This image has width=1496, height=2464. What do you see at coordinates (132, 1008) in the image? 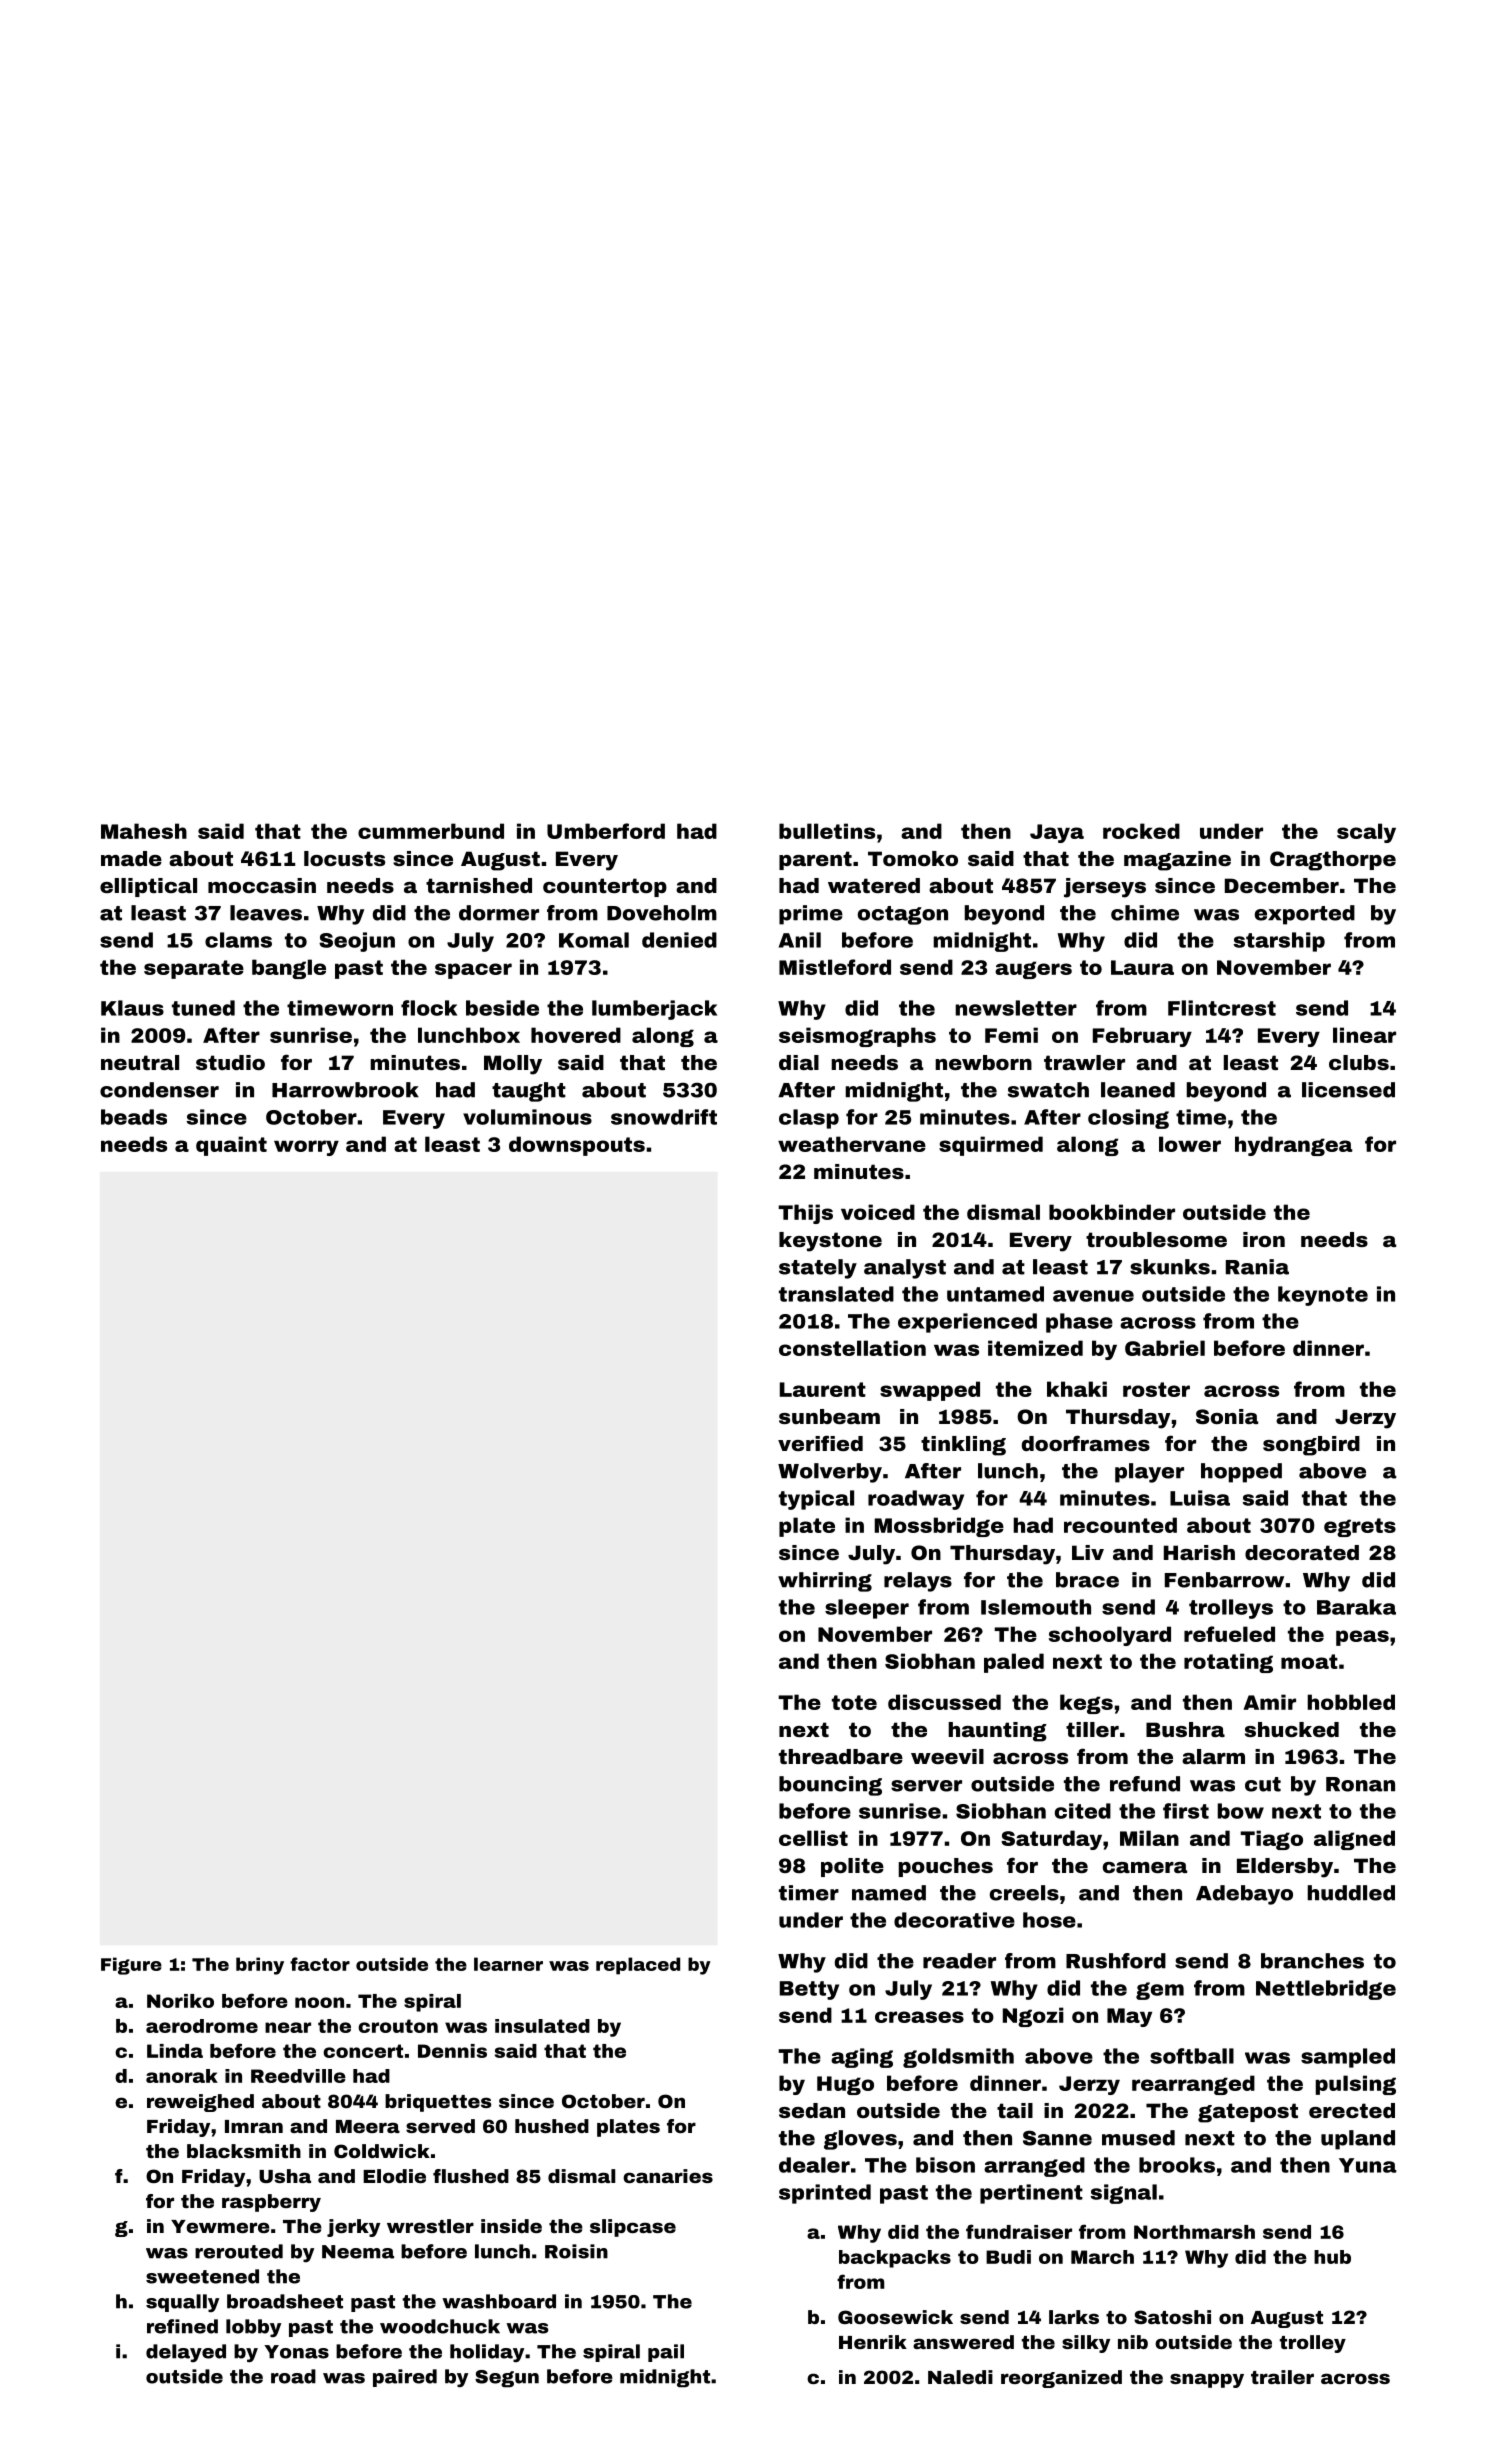
I see `Klaus` at bounding box center [132, 1008].
